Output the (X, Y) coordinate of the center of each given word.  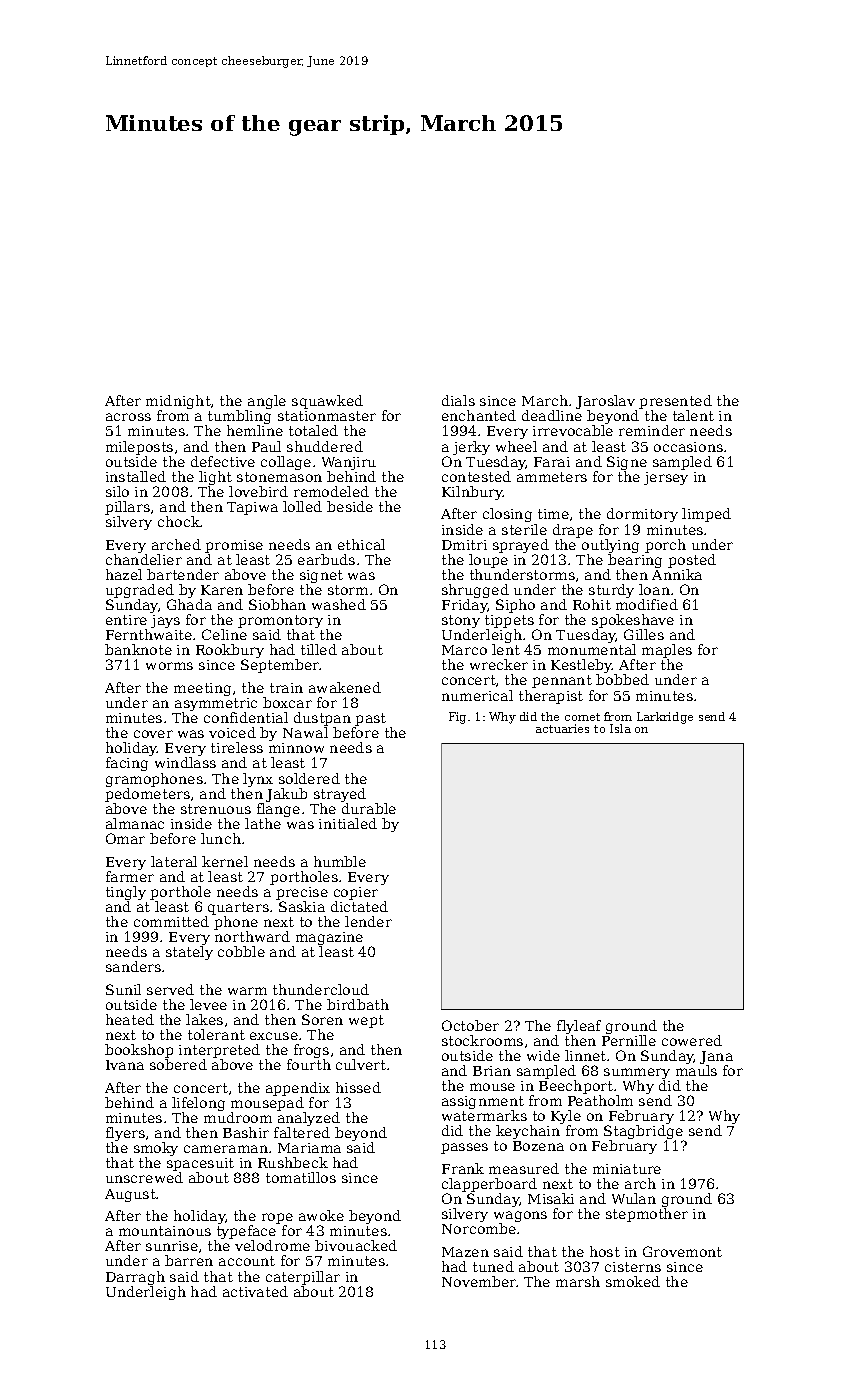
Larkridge (665, 718)
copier (356, 893)
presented (675, 402)
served (170, 989)
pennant (562, 681)
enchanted (479, 415)
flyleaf (579, 1027)
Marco (464, 650)
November (479, 1281)
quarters (238, 908)
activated (255, 1291)
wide (543, 1055)
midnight (178, 403)
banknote (138, 649)
